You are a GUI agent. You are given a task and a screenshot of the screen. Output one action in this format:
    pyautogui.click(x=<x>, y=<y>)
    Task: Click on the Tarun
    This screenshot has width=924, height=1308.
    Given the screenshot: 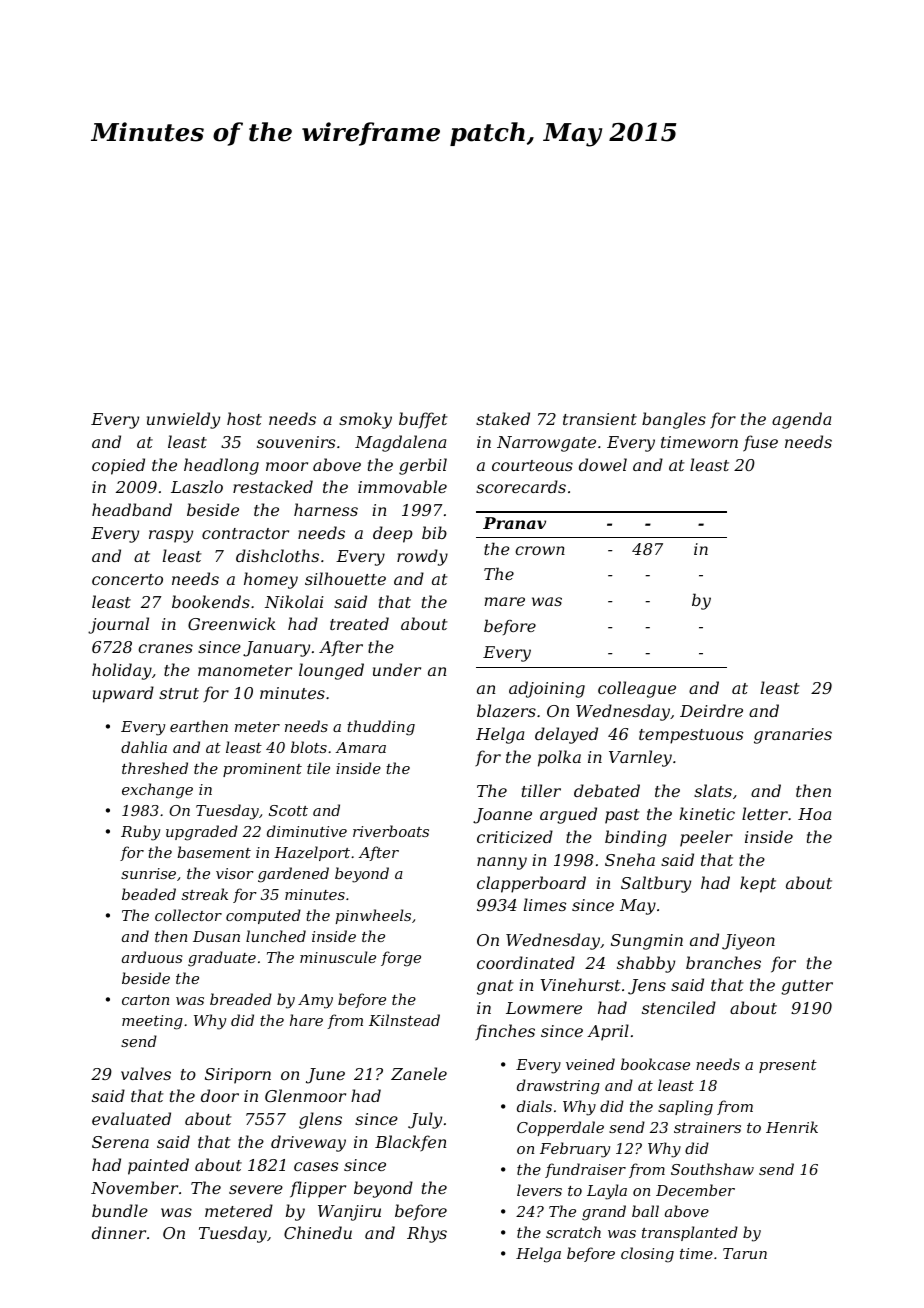 What is the action you would take?
    pyautogui.click(x=745, y=1253)
